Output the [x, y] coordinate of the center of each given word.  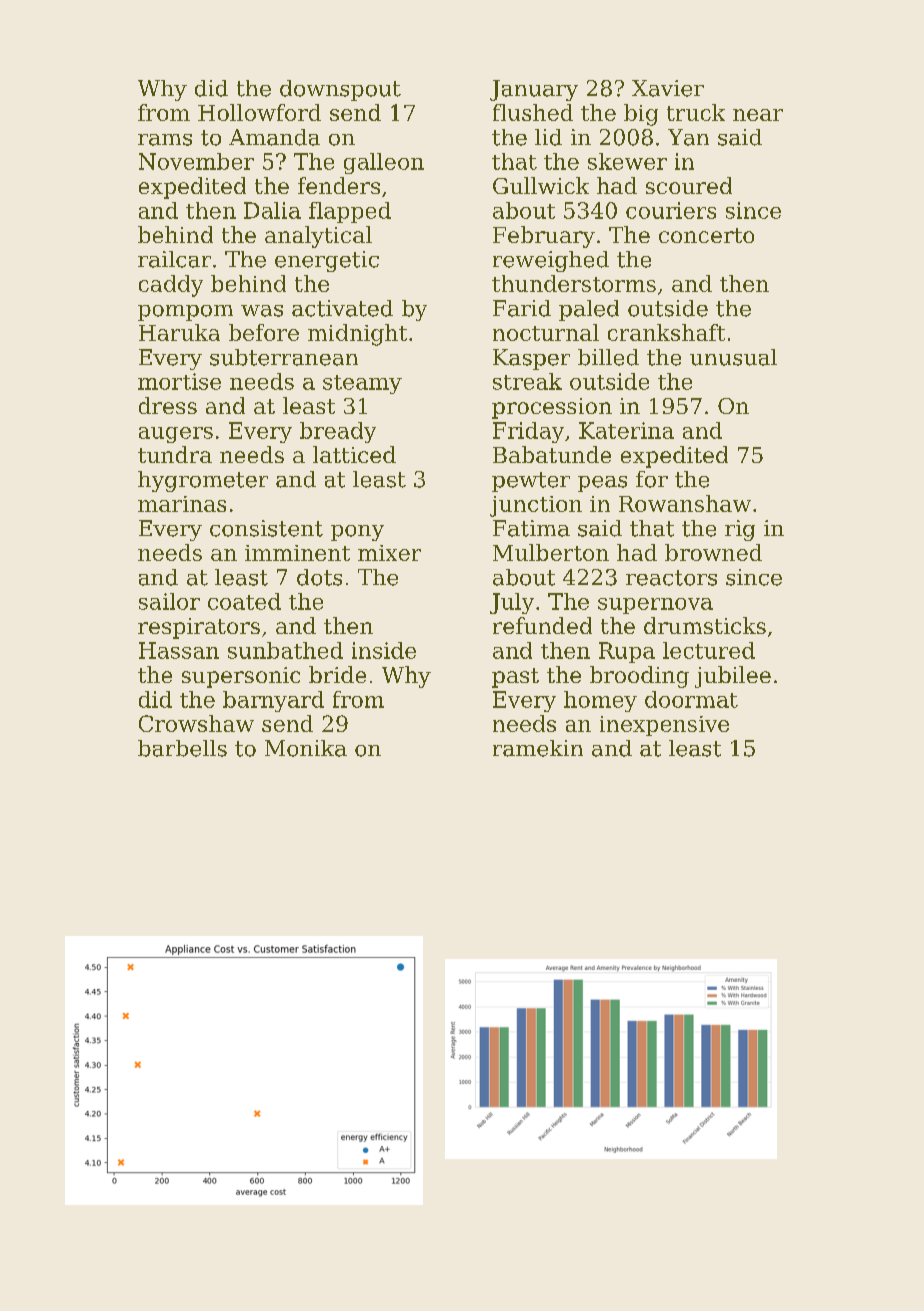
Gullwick [541, 185]
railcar [174, 259]
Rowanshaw [685, 503]
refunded [542, 625]
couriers [671, 210]
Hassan [179, 650]
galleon [384, 163]
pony [357, 533]
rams [165, 140]
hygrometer [203, 481]
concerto [706, 235]
